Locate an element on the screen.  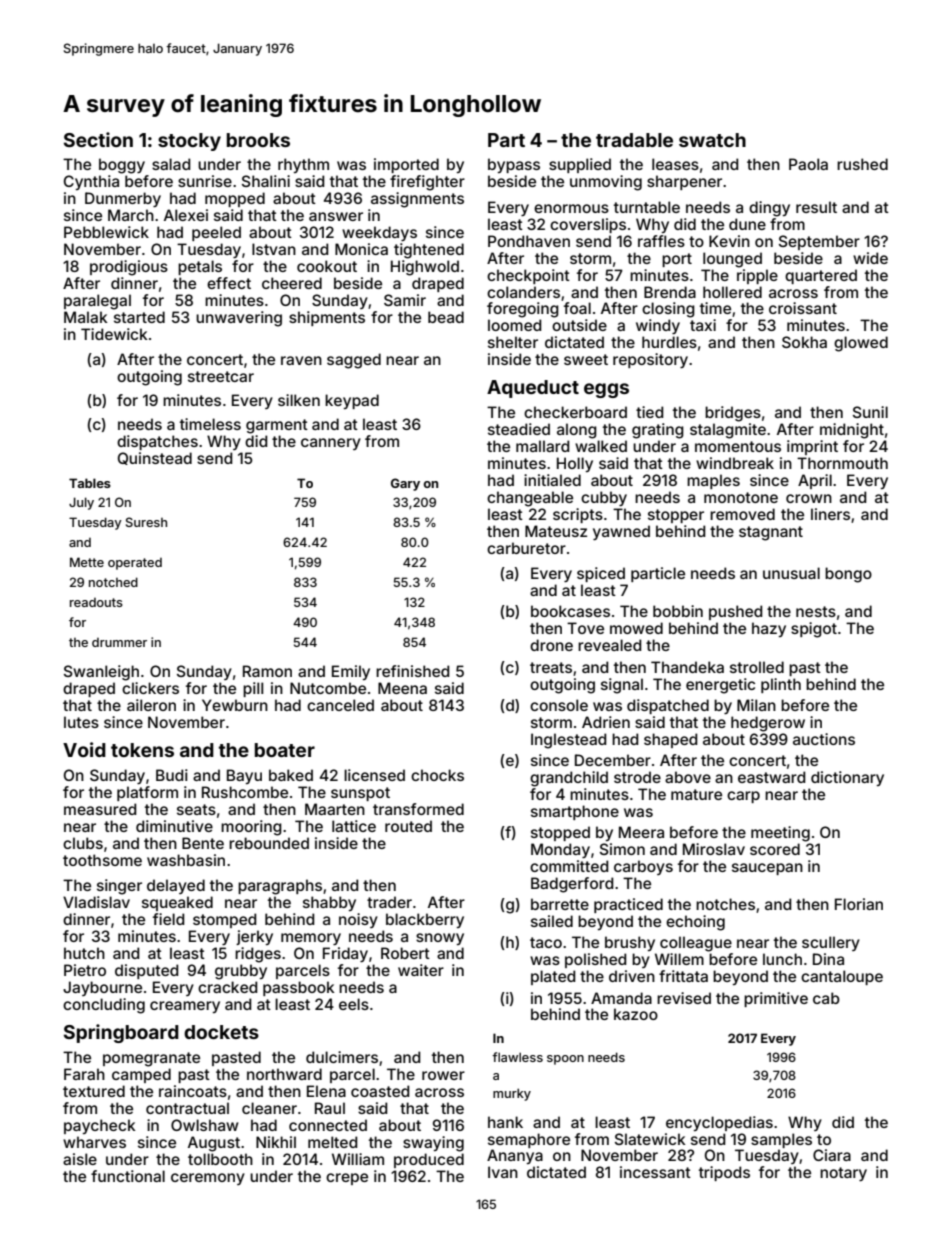
changeable is located at coordinates (530, 499).
